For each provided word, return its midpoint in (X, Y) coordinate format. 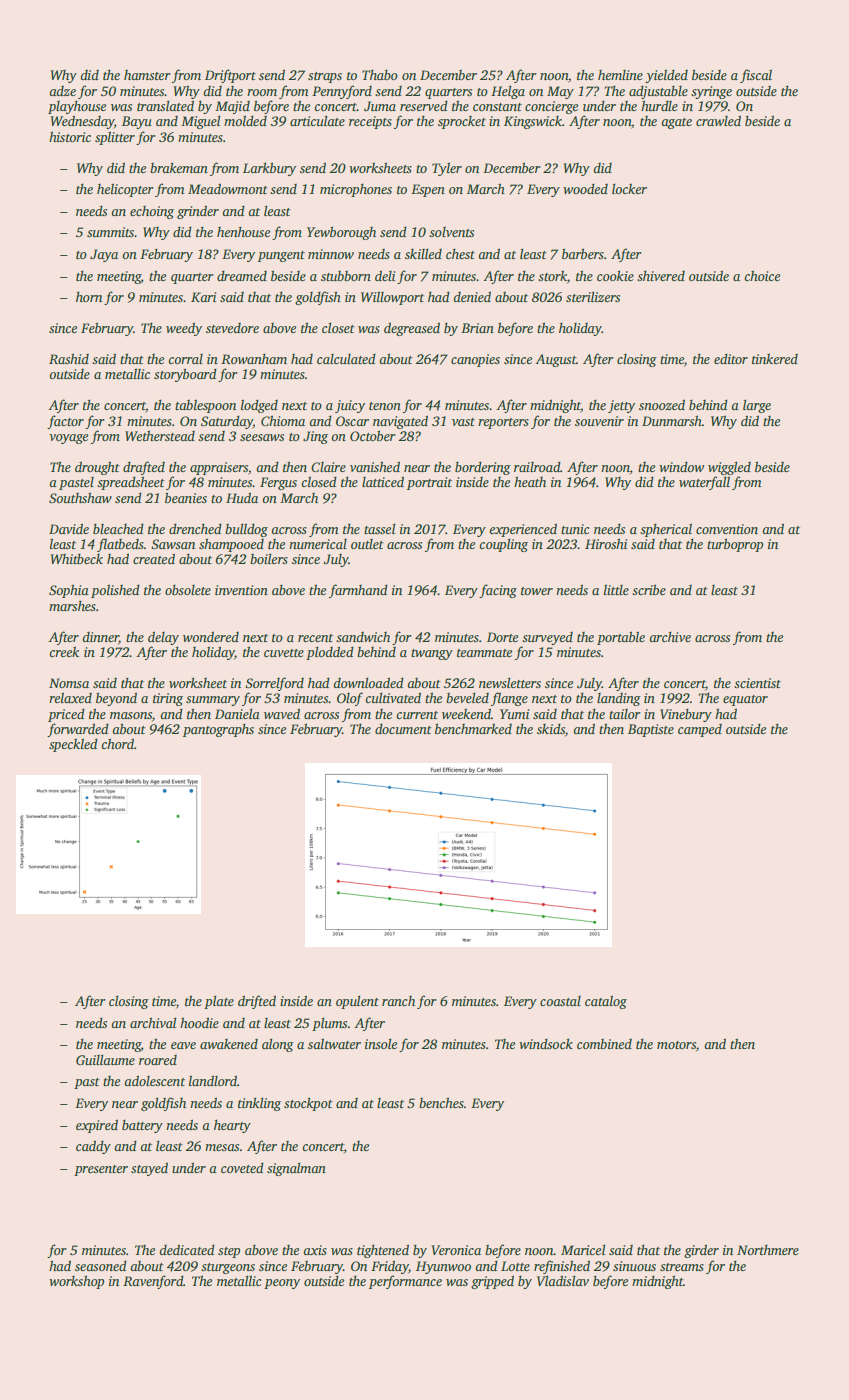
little (616, 589)
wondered (211, 636)
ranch (398, 1001)
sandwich (363, 637)
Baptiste (651, 730)
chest (460, 253)
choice (762, 275)
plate (219, 1002)
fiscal (756, 76)
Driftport (230, 76)
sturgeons (228, 1268)
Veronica (456, 1250)
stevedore (232, 328)
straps (325, 77)
